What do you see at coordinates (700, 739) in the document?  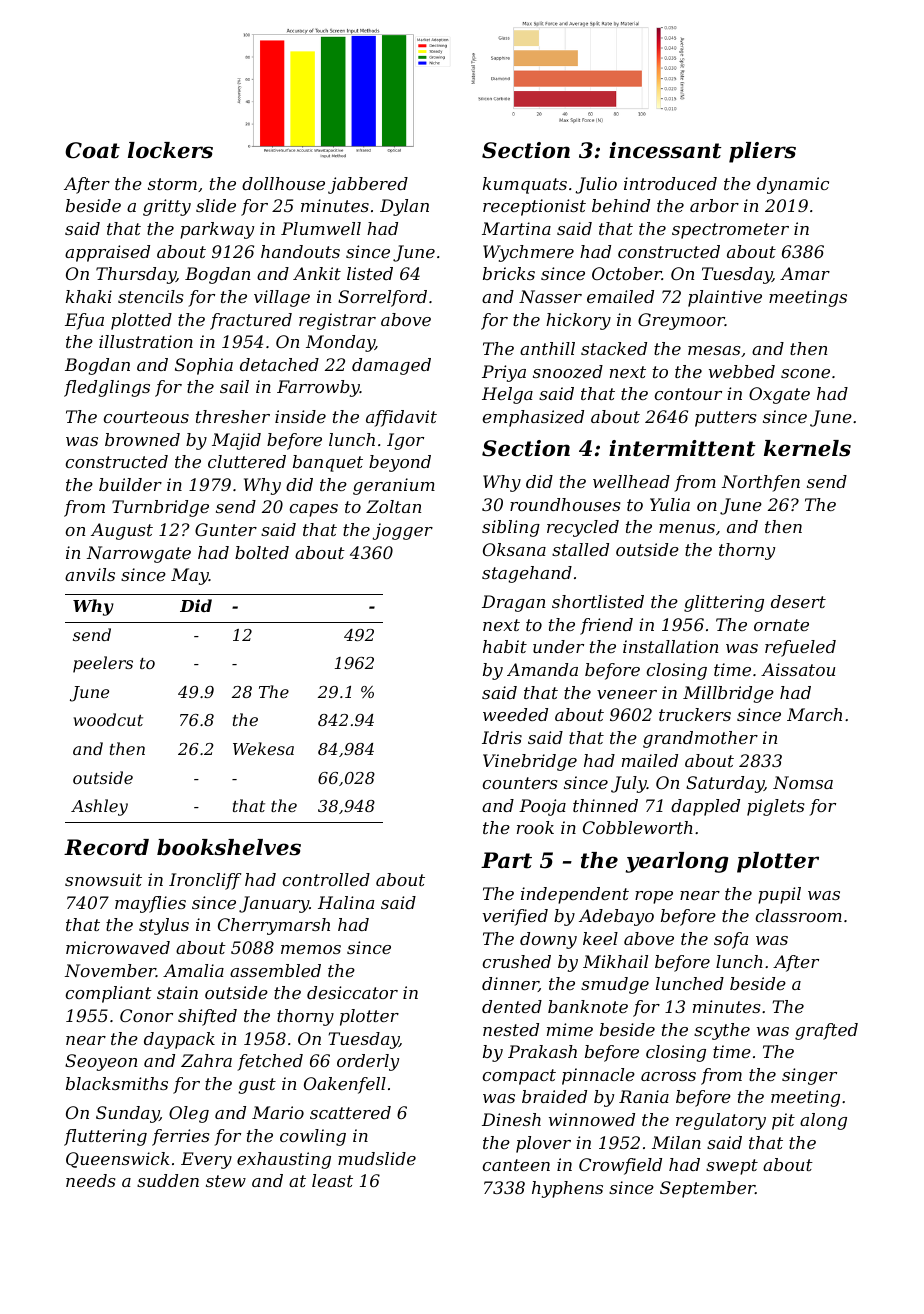 I see `grandmother` at bounding box center [700, 739].
